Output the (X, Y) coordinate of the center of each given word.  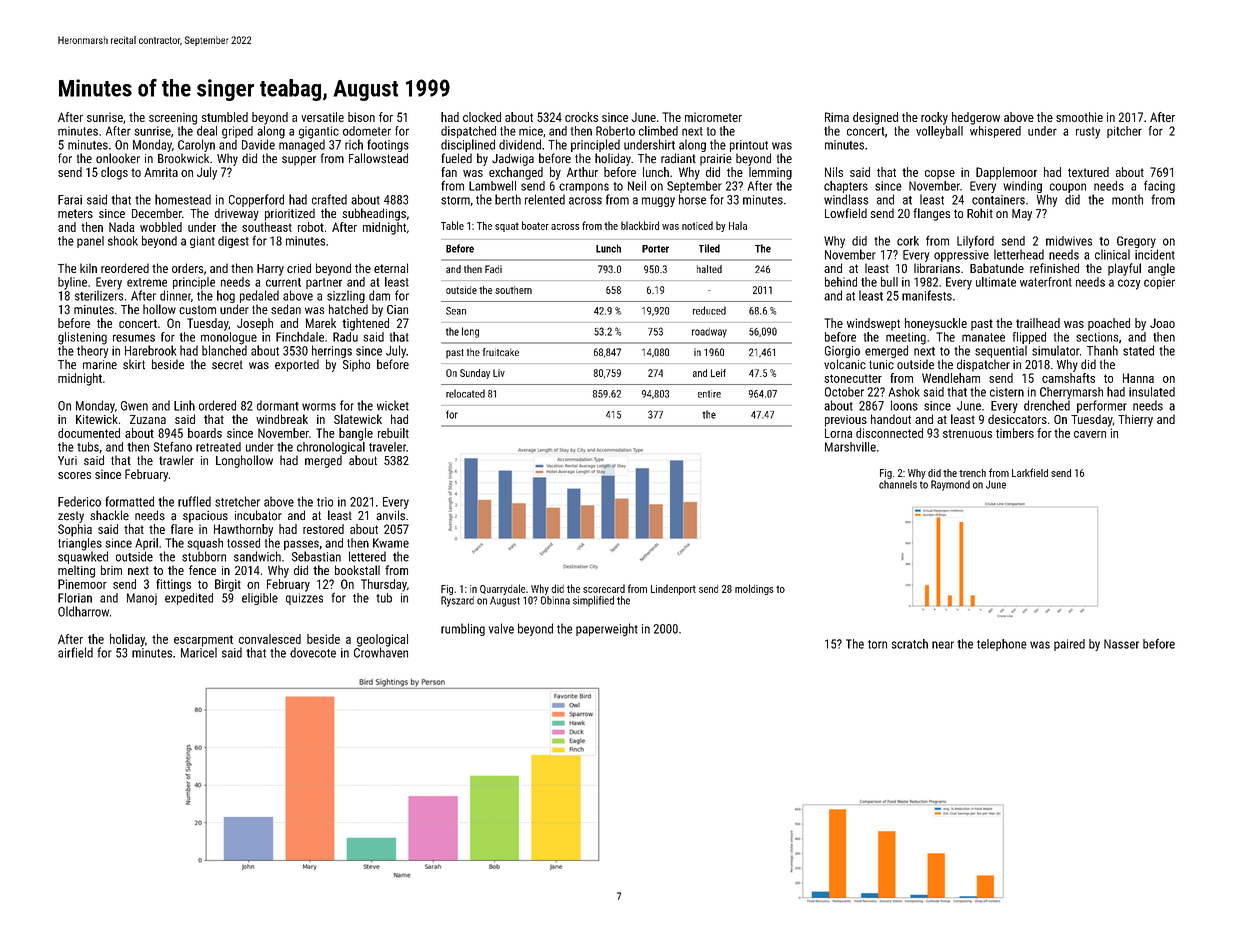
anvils (390, 515)
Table (452, 225)
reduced (709, 310)
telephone (1002, 645)
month (1127, 199)
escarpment (203, 641)
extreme (147, 282)
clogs (114, 173)
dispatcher (983, 365)
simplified (593, 601)
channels (898, 484)
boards (205, 433)
